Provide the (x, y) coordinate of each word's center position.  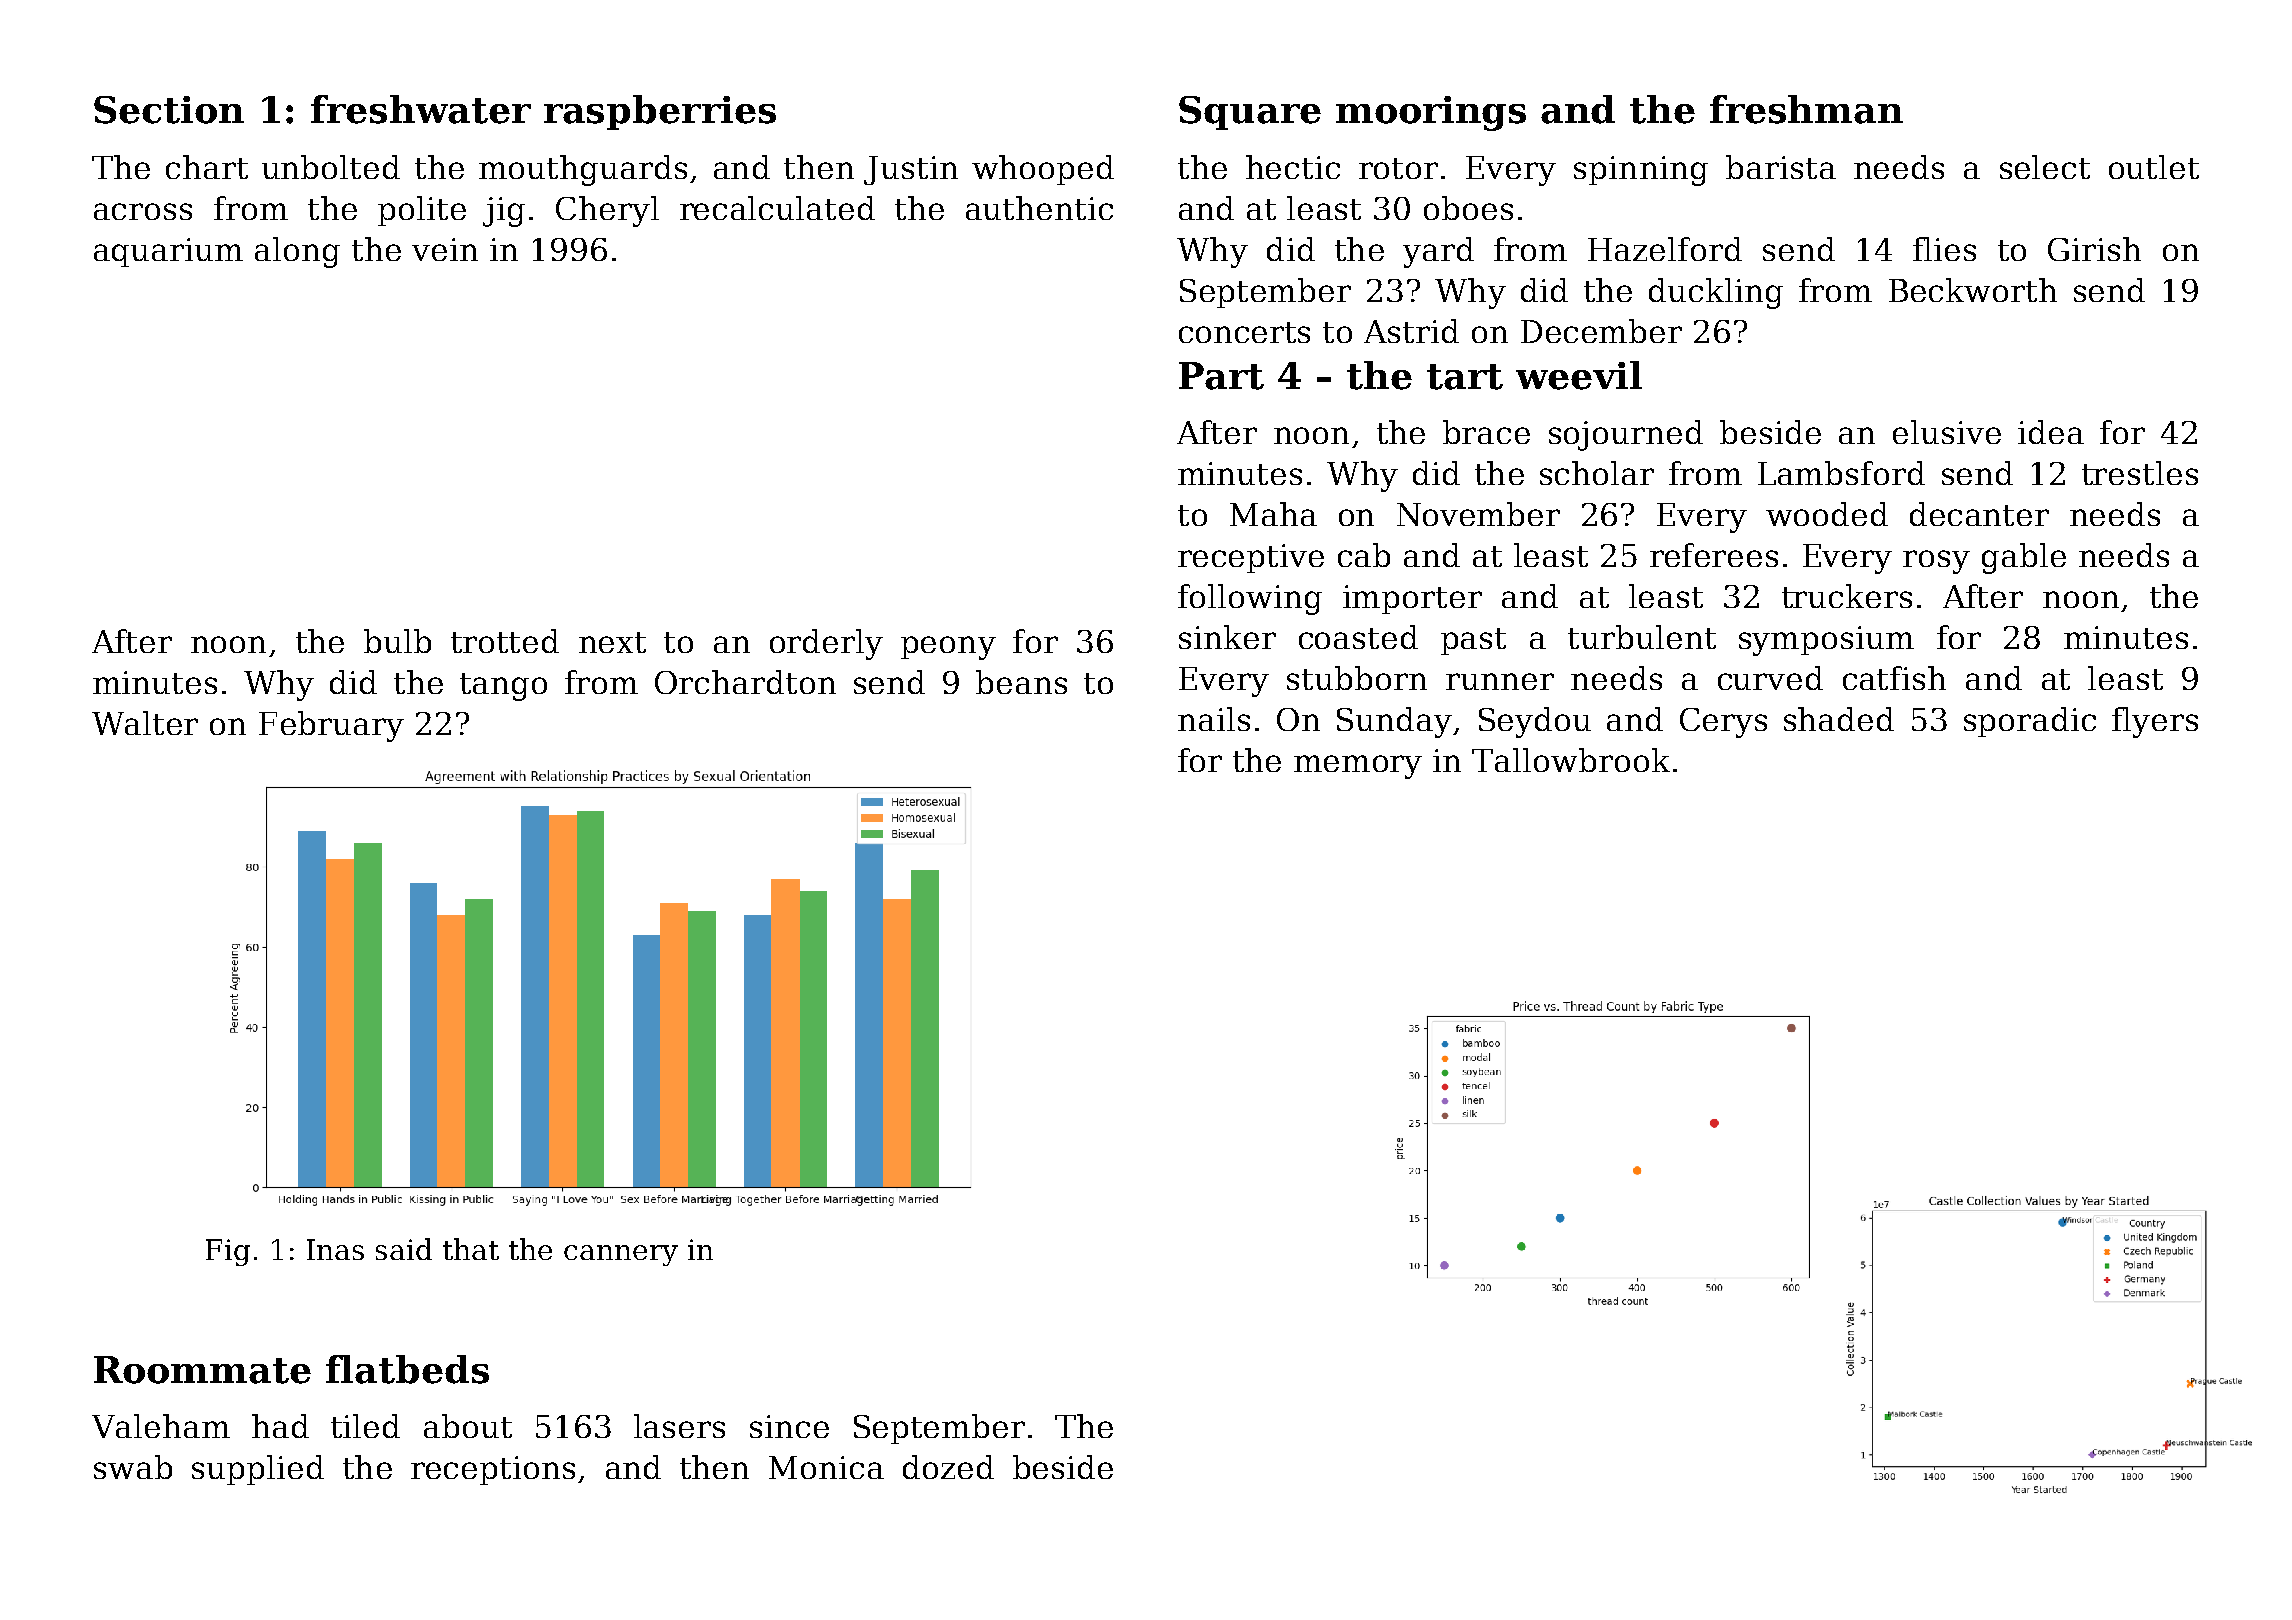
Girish (2094, 249)
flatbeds (407, 1369)
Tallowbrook (1571, 760)
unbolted (331, 167)
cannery (621, 1255)
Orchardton (745, 682)
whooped (1043, 170)
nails (1214, 719)
